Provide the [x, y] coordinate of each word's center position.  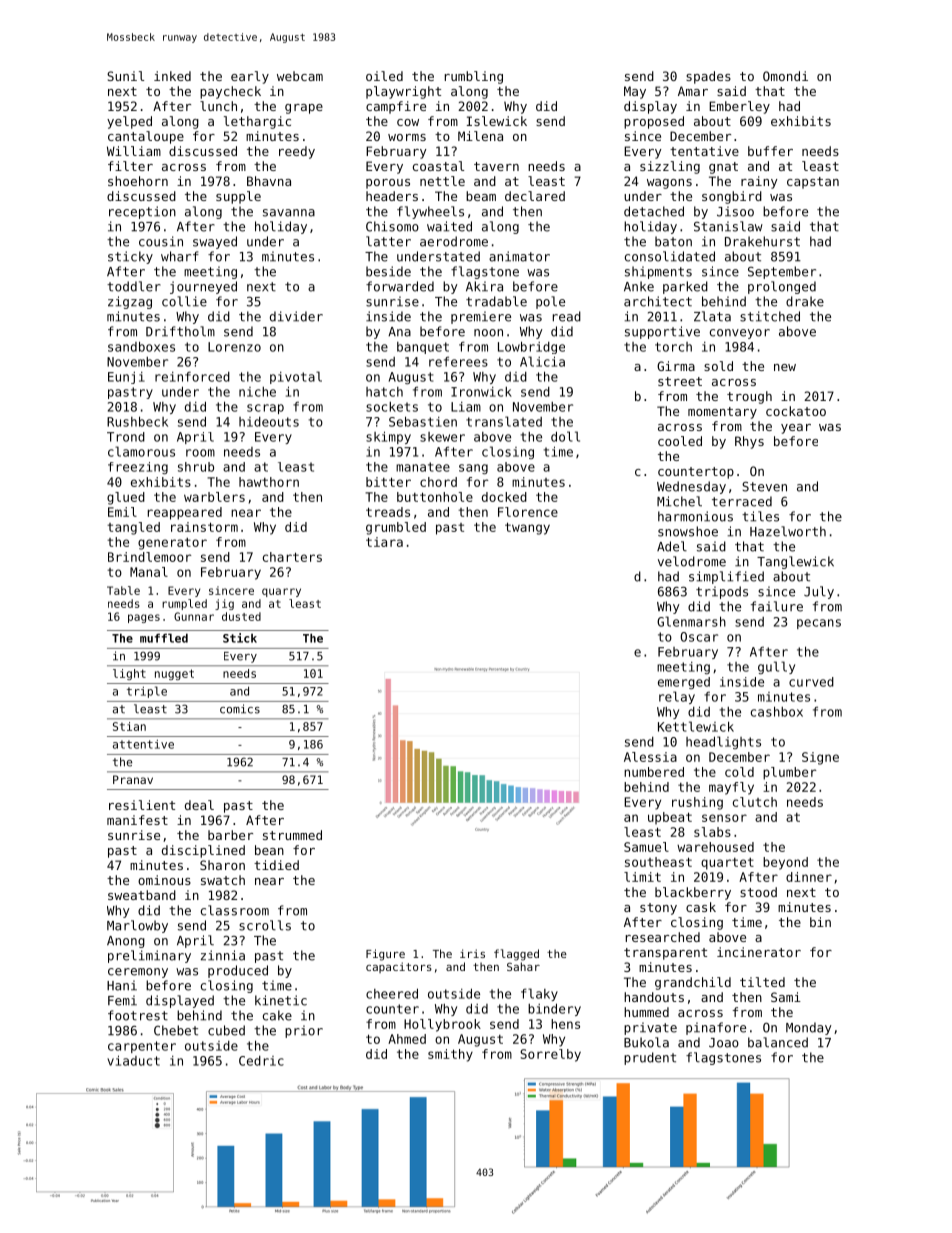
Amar [693, 91]
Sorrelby [550, 1055]
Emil [122, 512]
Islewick [497, 121]
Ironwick [481, 392]
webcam [300, 76]
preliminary [149, 956]
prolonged [782, 287]
